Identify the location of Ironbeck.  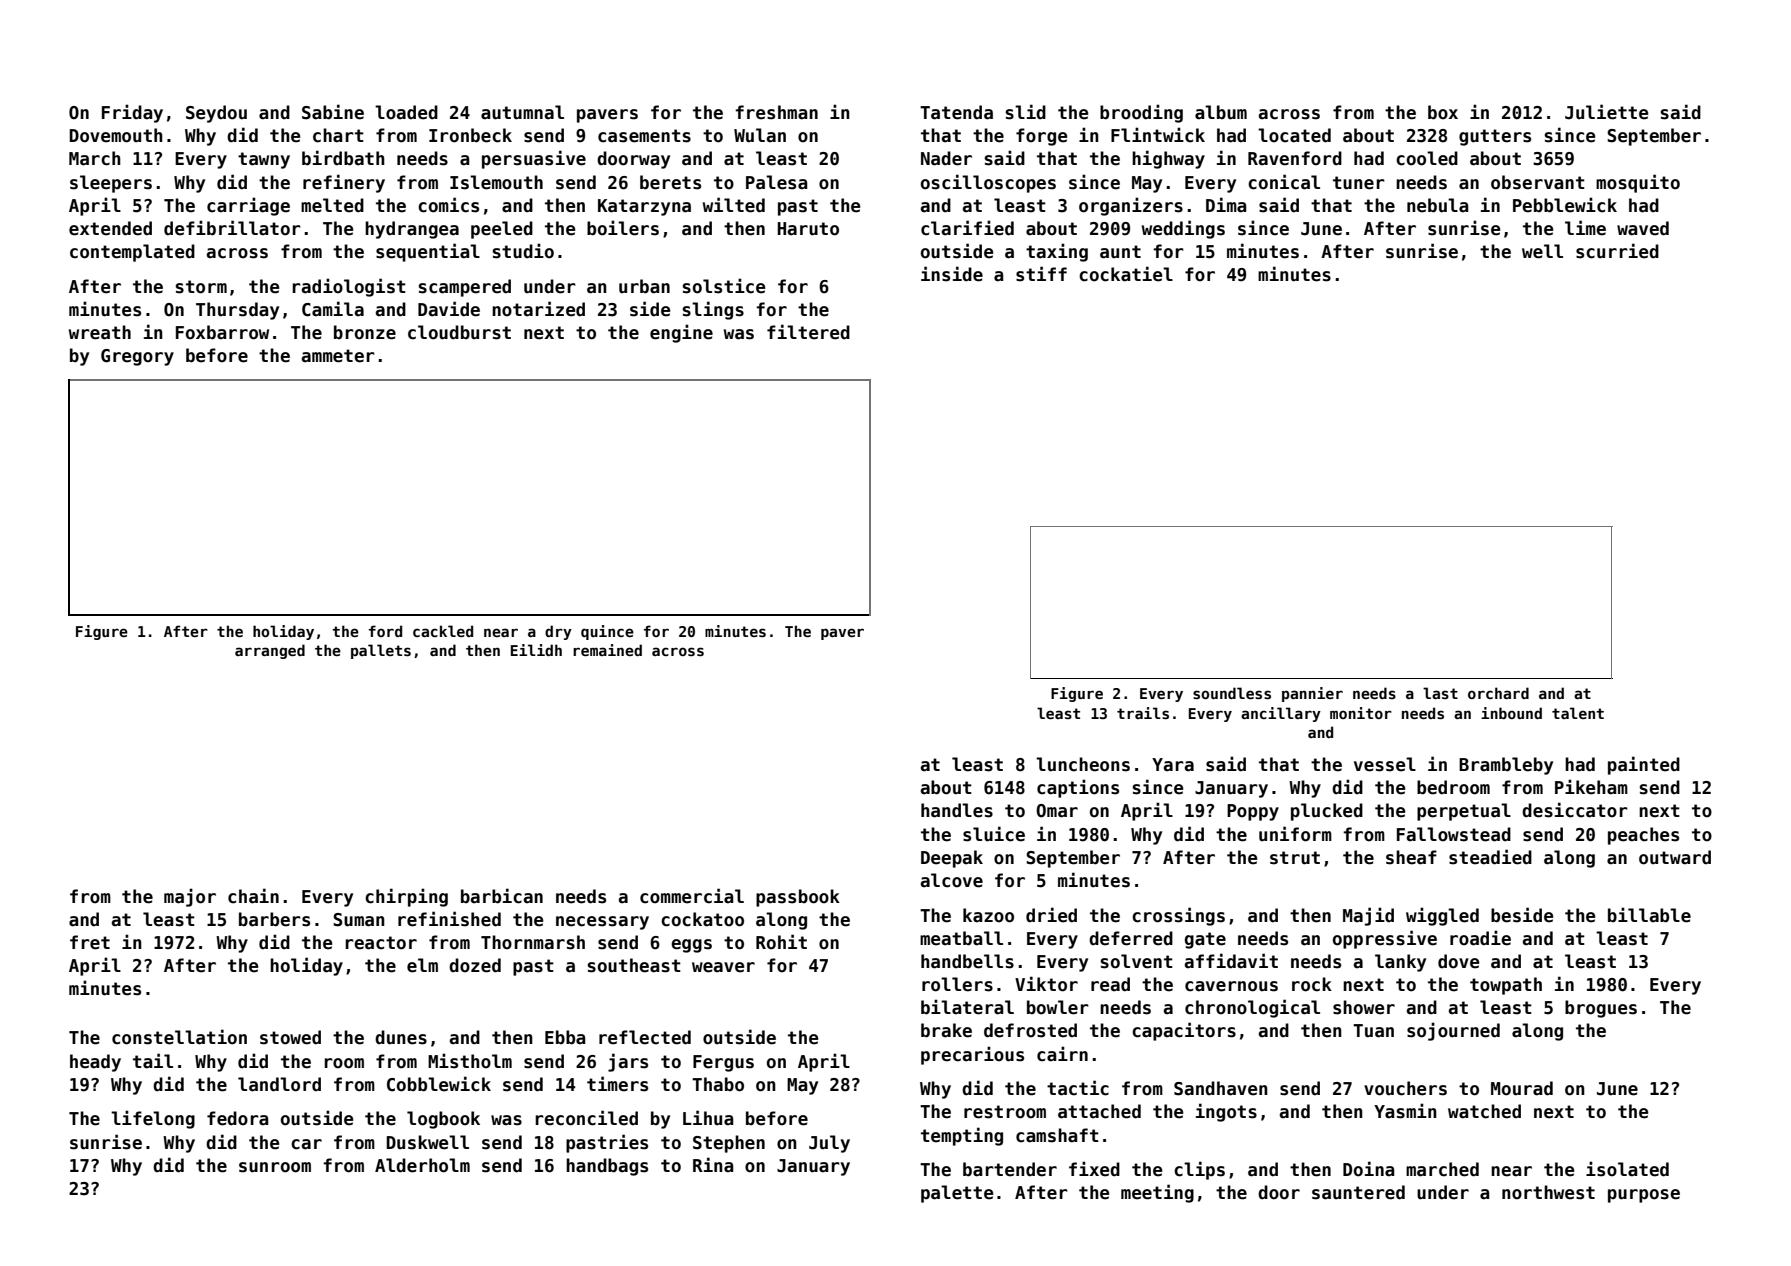
(470, 135).
